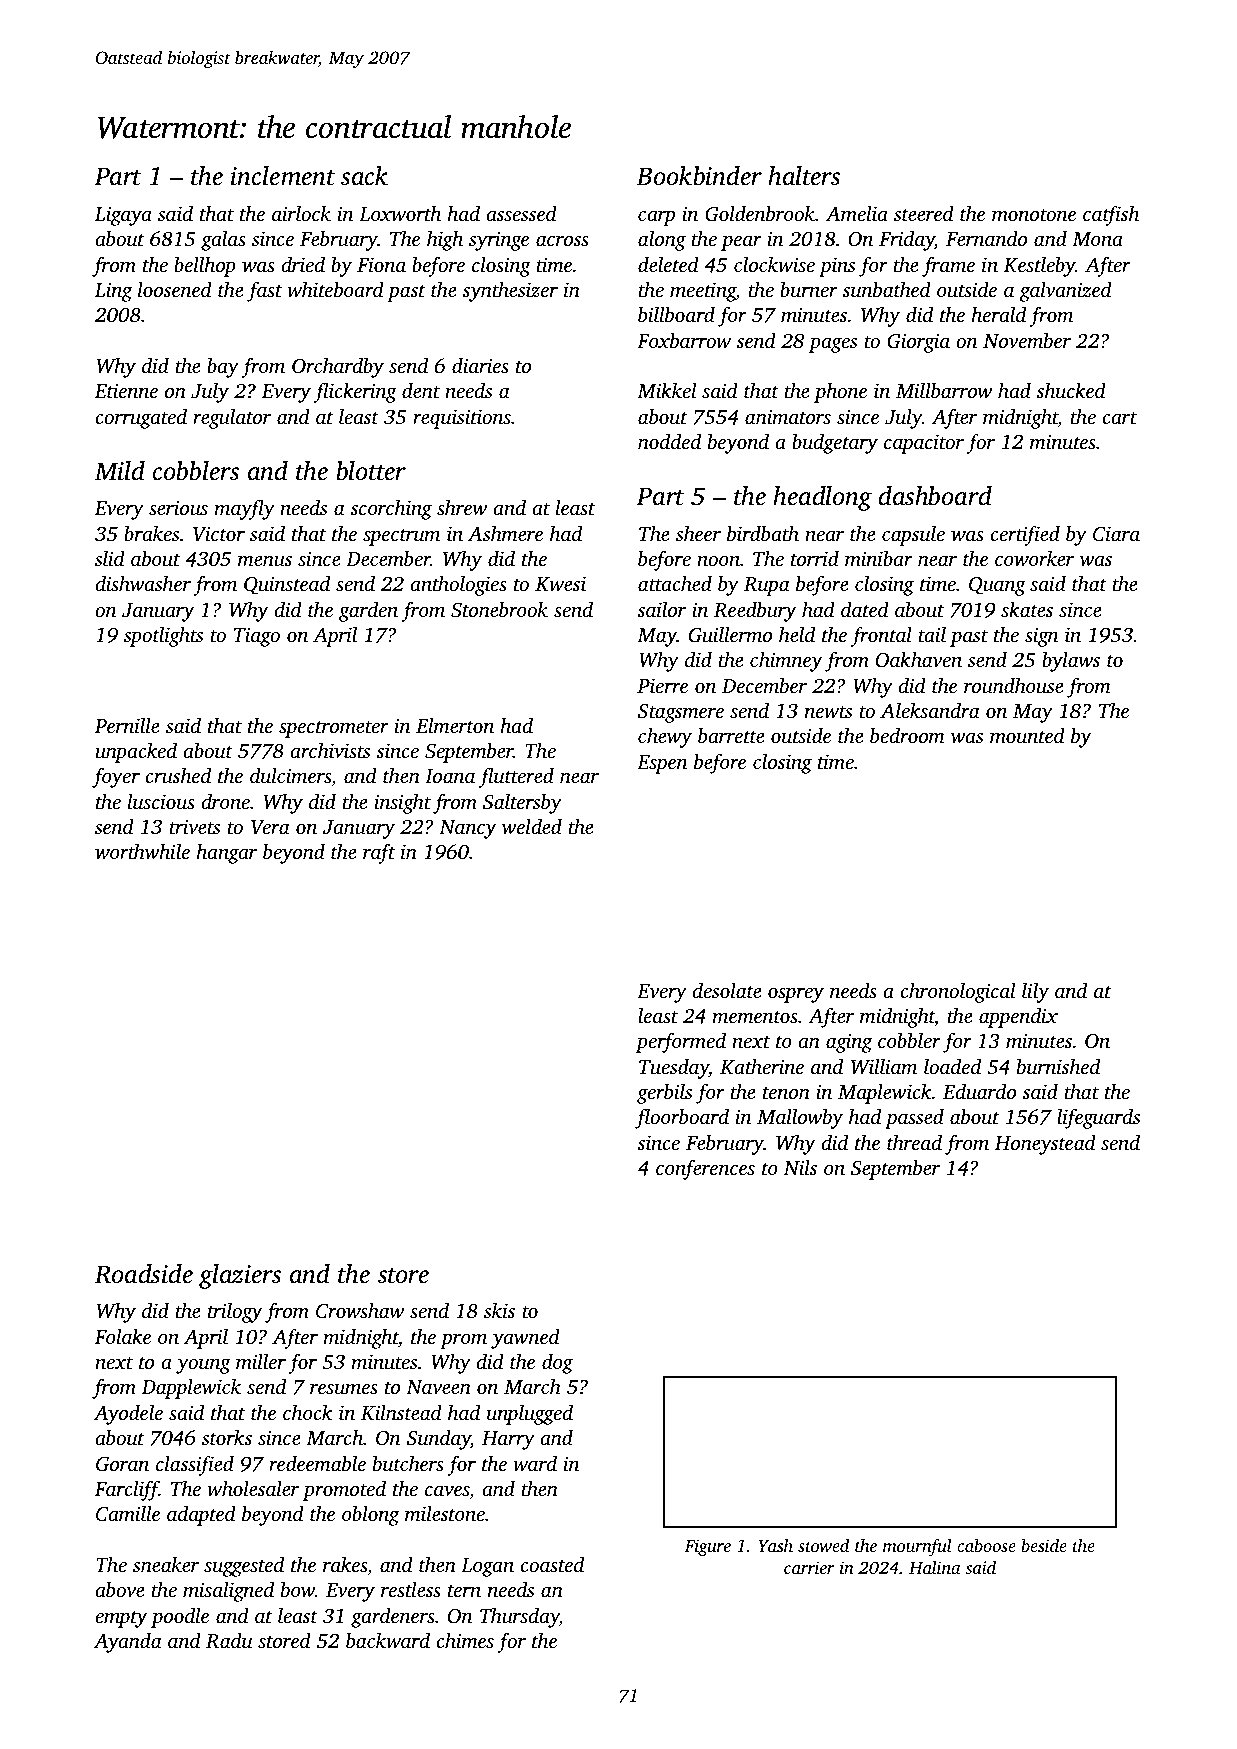 This screenshot has width=1237, height=1749. What do you see at coordinates (163, 636) in the screenshot?
I see `spotlights` at bounding box center [163, 636].
